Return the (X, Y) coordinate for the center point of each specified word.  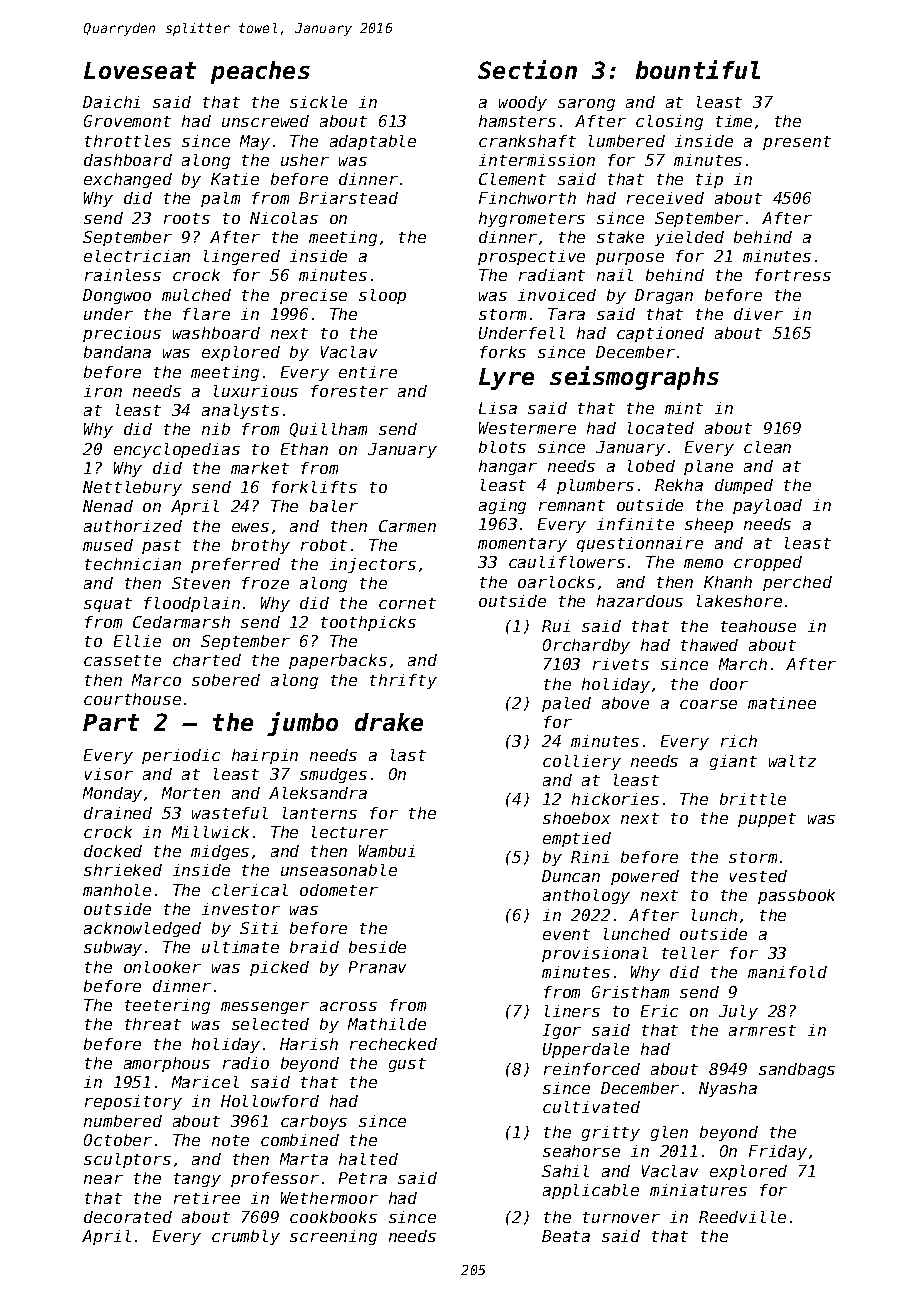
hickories (615, 799)
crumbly (246, 1237)
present (797, 143)
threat (153, 1024)
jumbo (302, 724)
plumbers (595, 486)
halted (368, 1159)
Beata (566, 1236)
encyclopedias (177, 450)
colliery (582, 762)
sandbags (797, 1070)
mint (684, 408)
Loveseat (140, 70)
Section (527, 69)
